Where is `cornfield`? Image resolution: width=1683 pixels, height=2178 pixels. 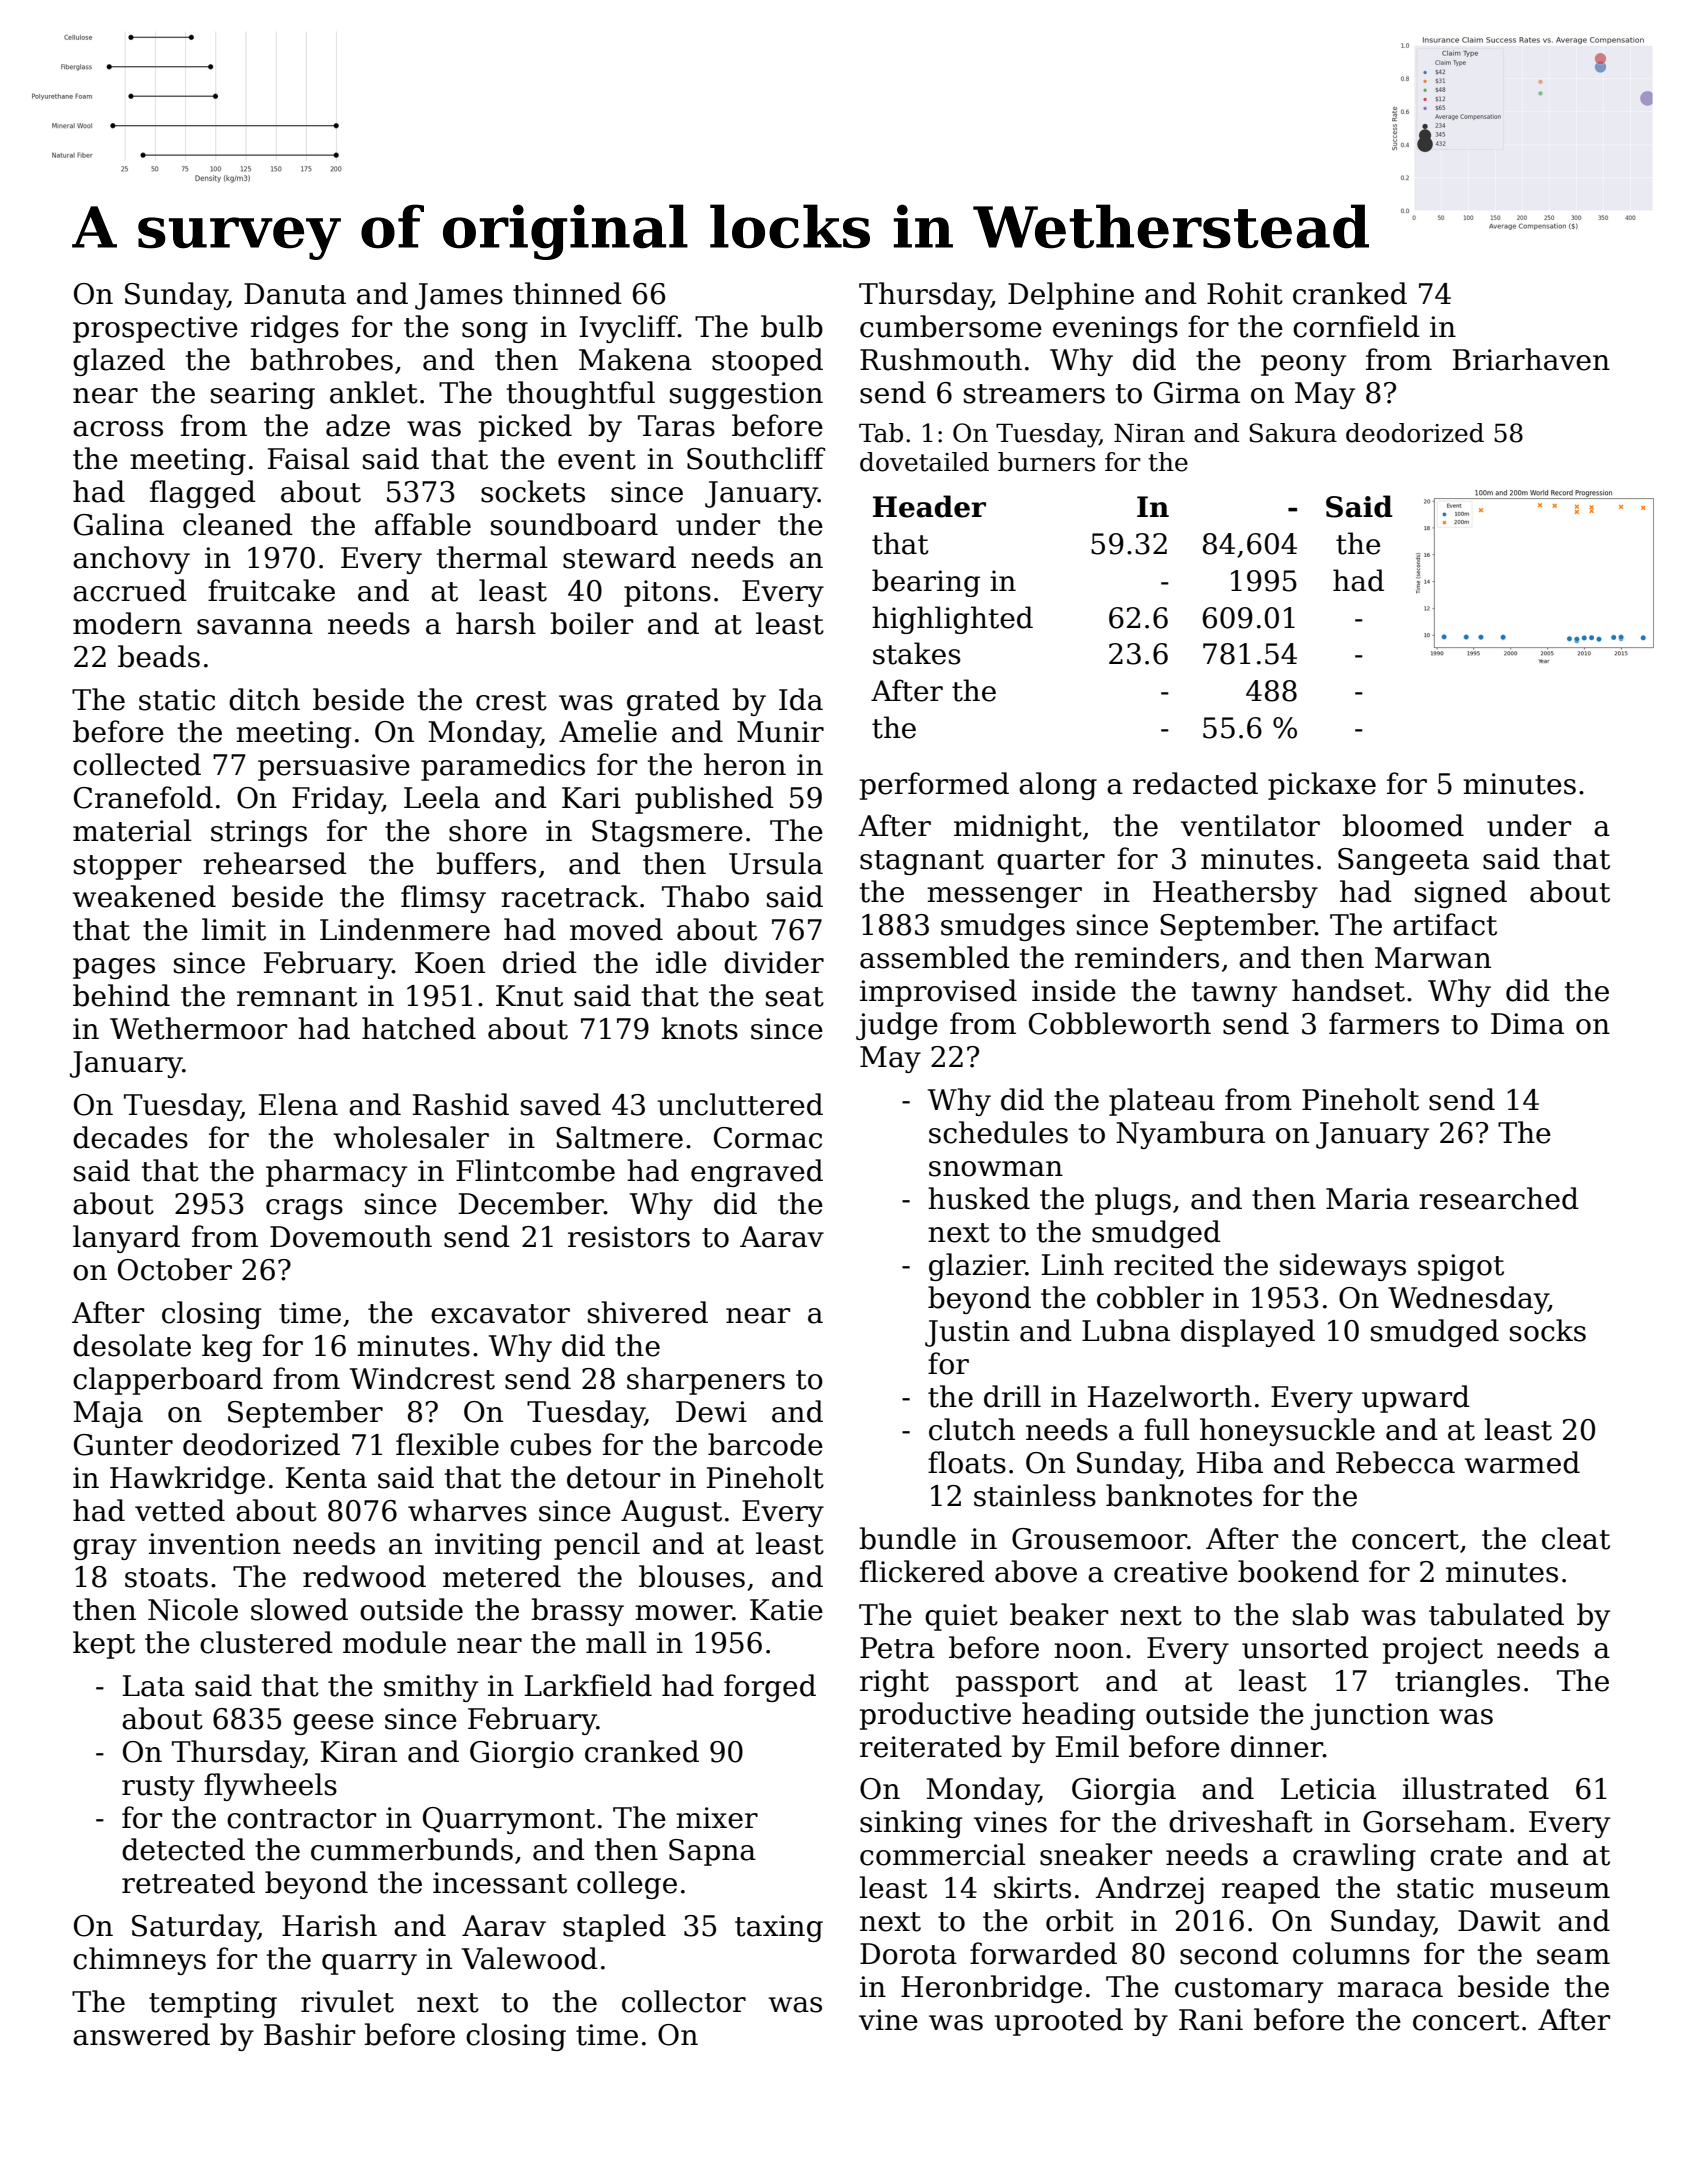 cornfield is located at coordinates (1356, 326).
